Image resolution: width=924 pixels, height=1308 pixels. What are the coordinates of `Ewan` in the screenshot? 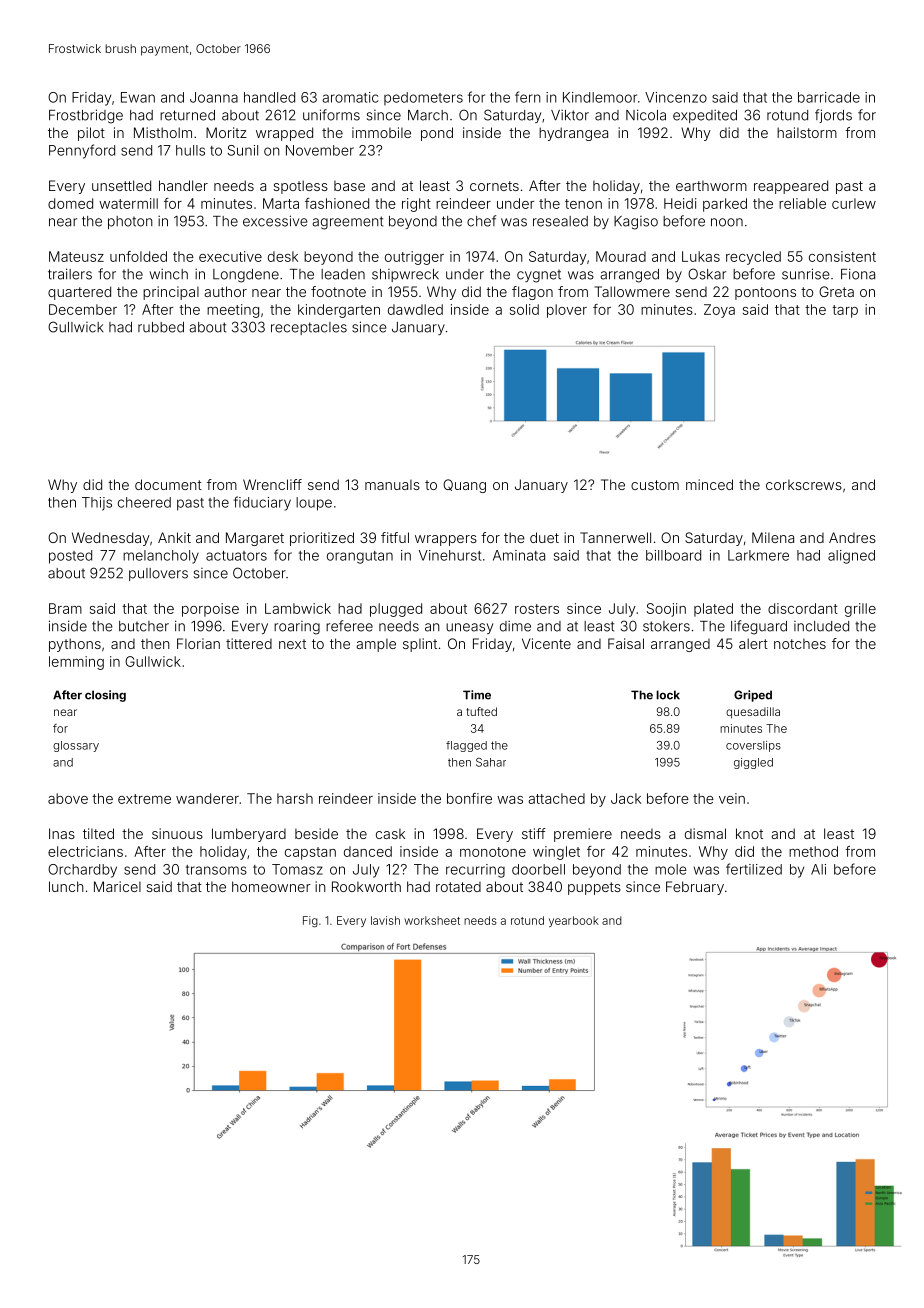 It's located at (138, 97).
